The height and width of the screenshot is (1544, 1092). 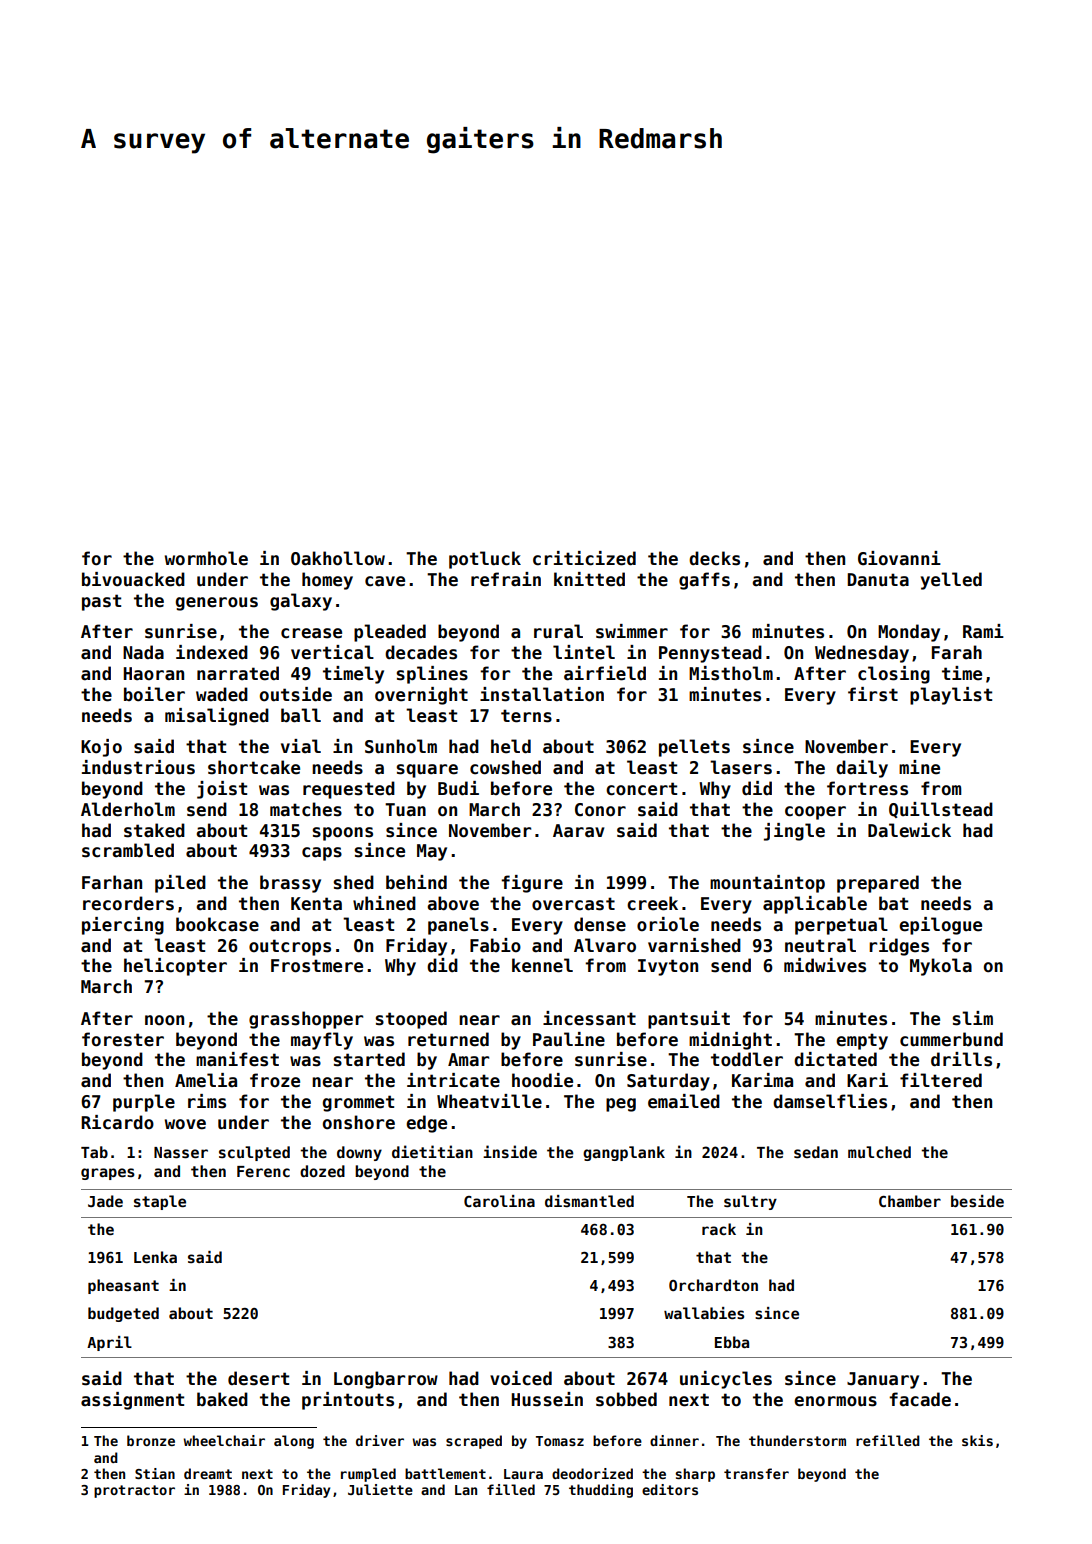 What do you see at coordinates (380, 1489) in the screenshot?
I see `Juliette` at bounding box center [380, 1489].
